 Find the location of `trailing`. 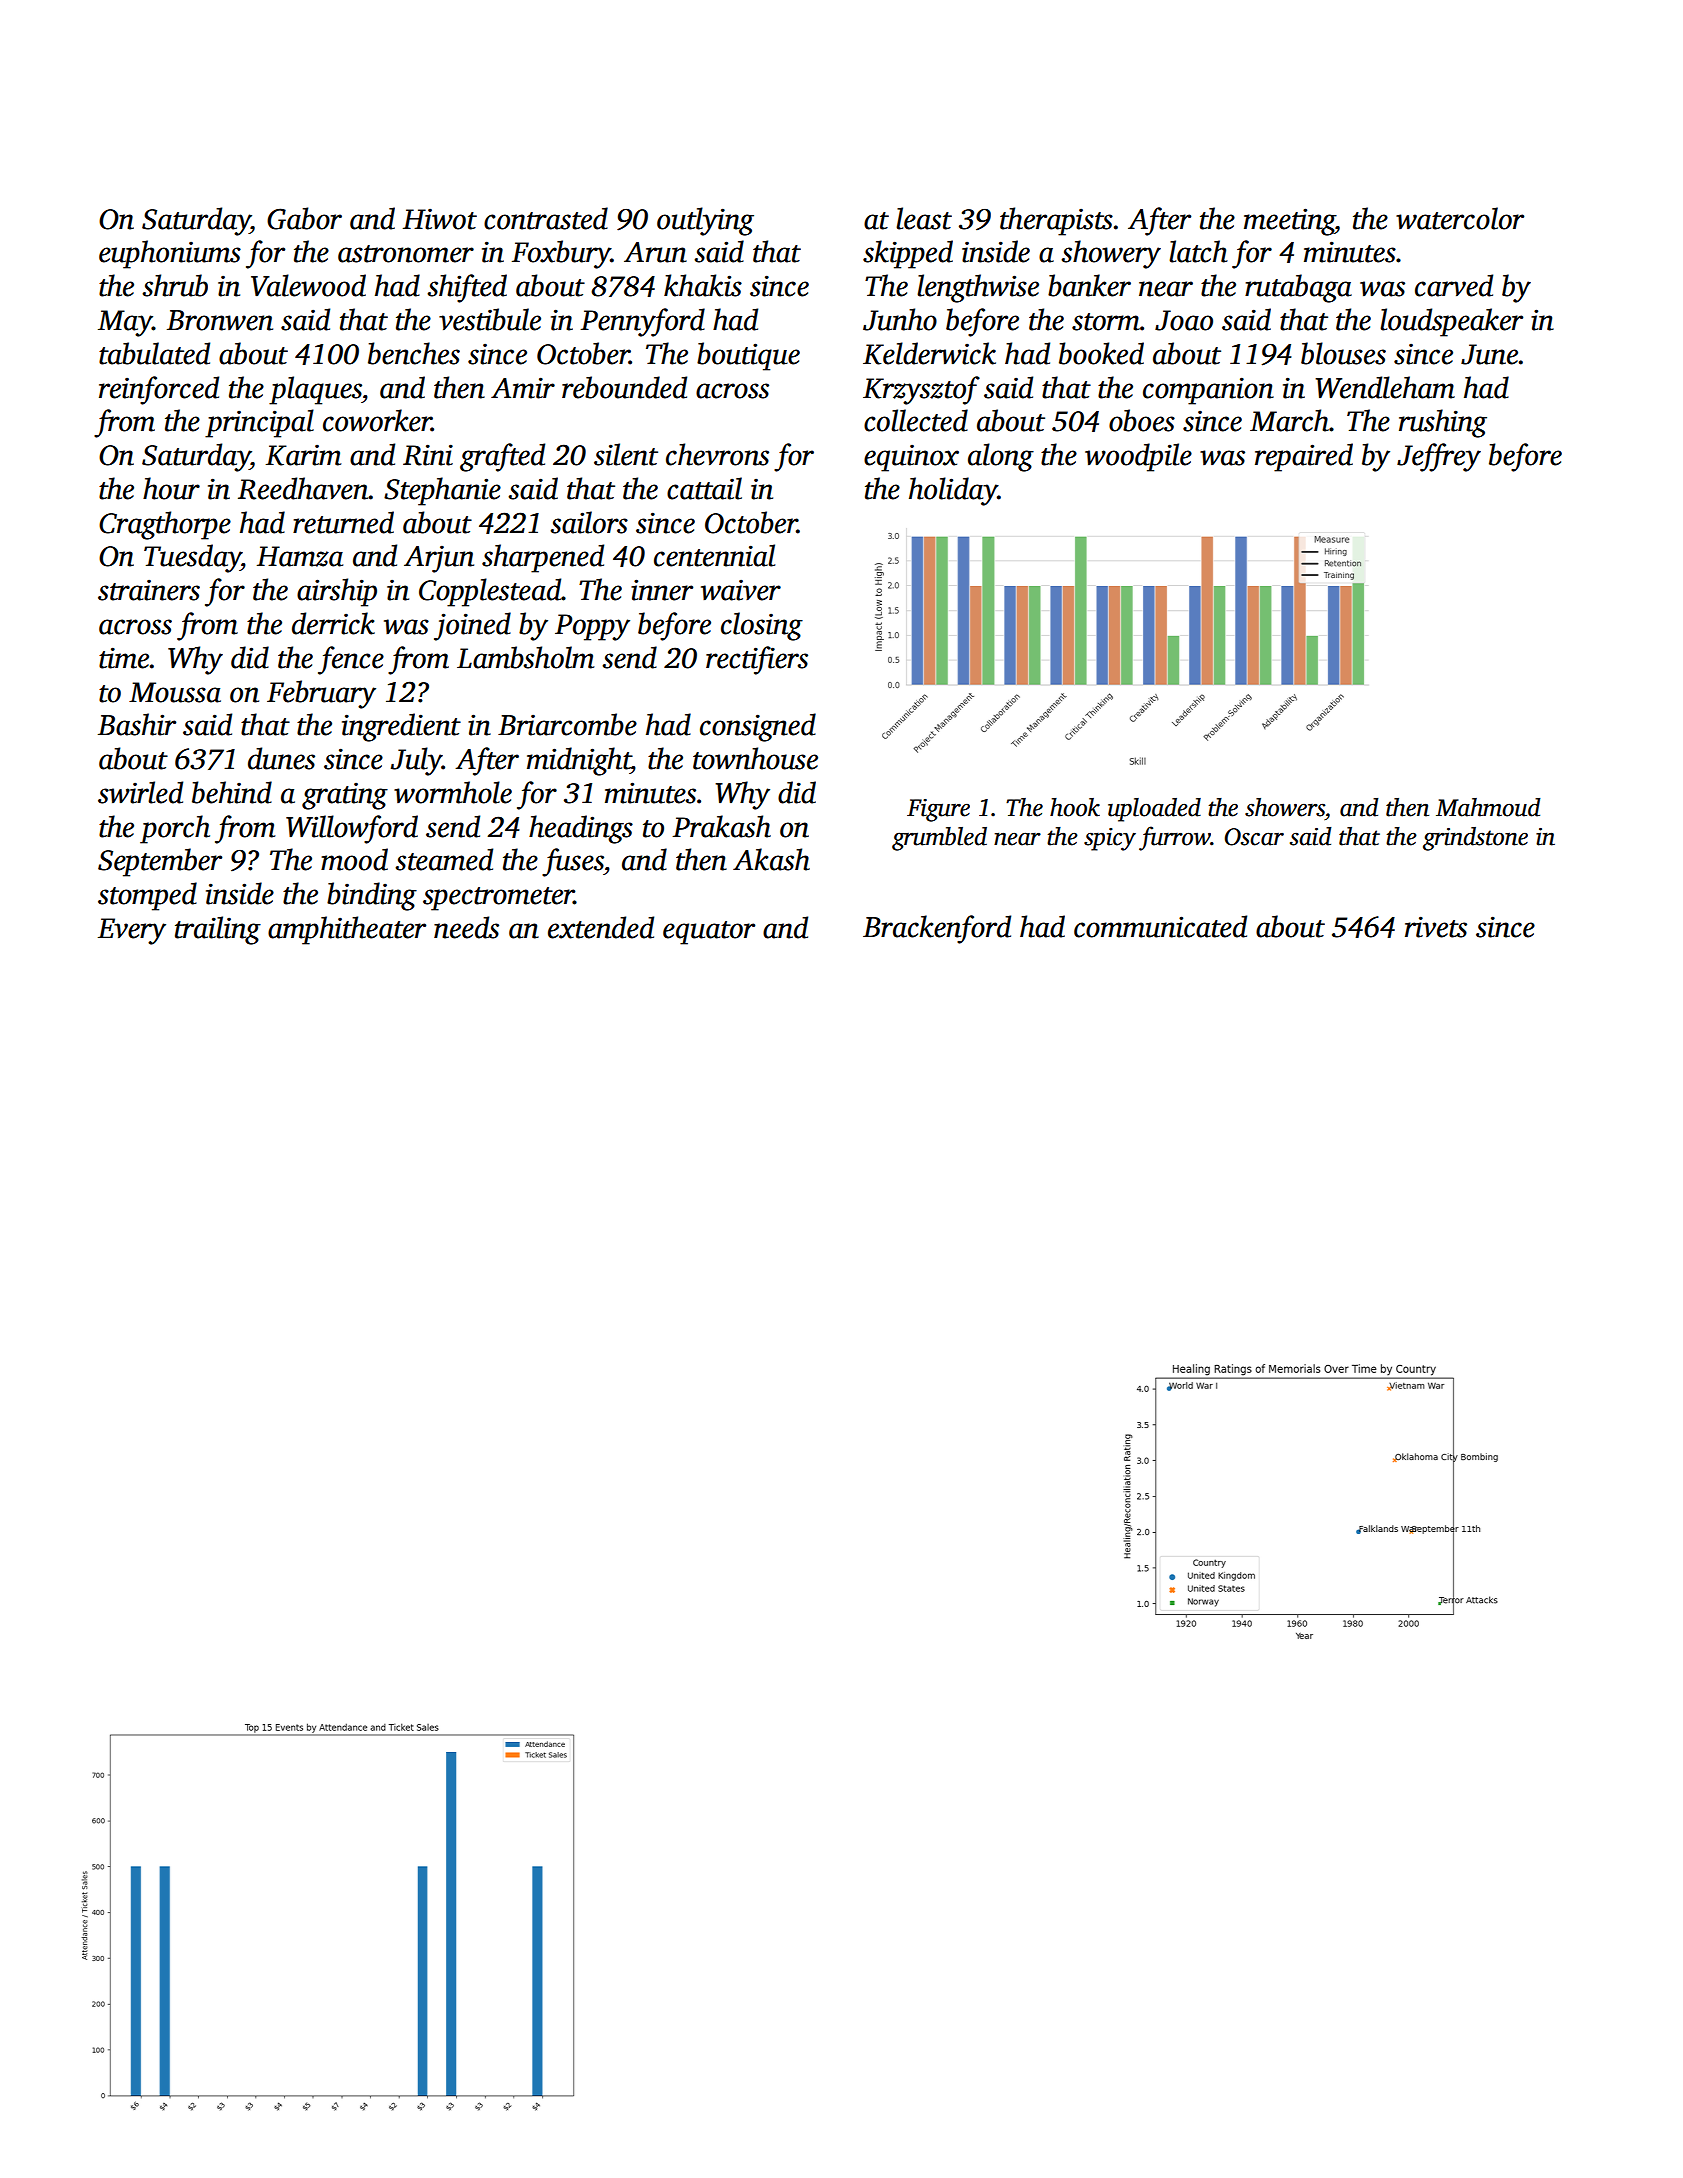

trailing is located at coordinates (218, 930).
